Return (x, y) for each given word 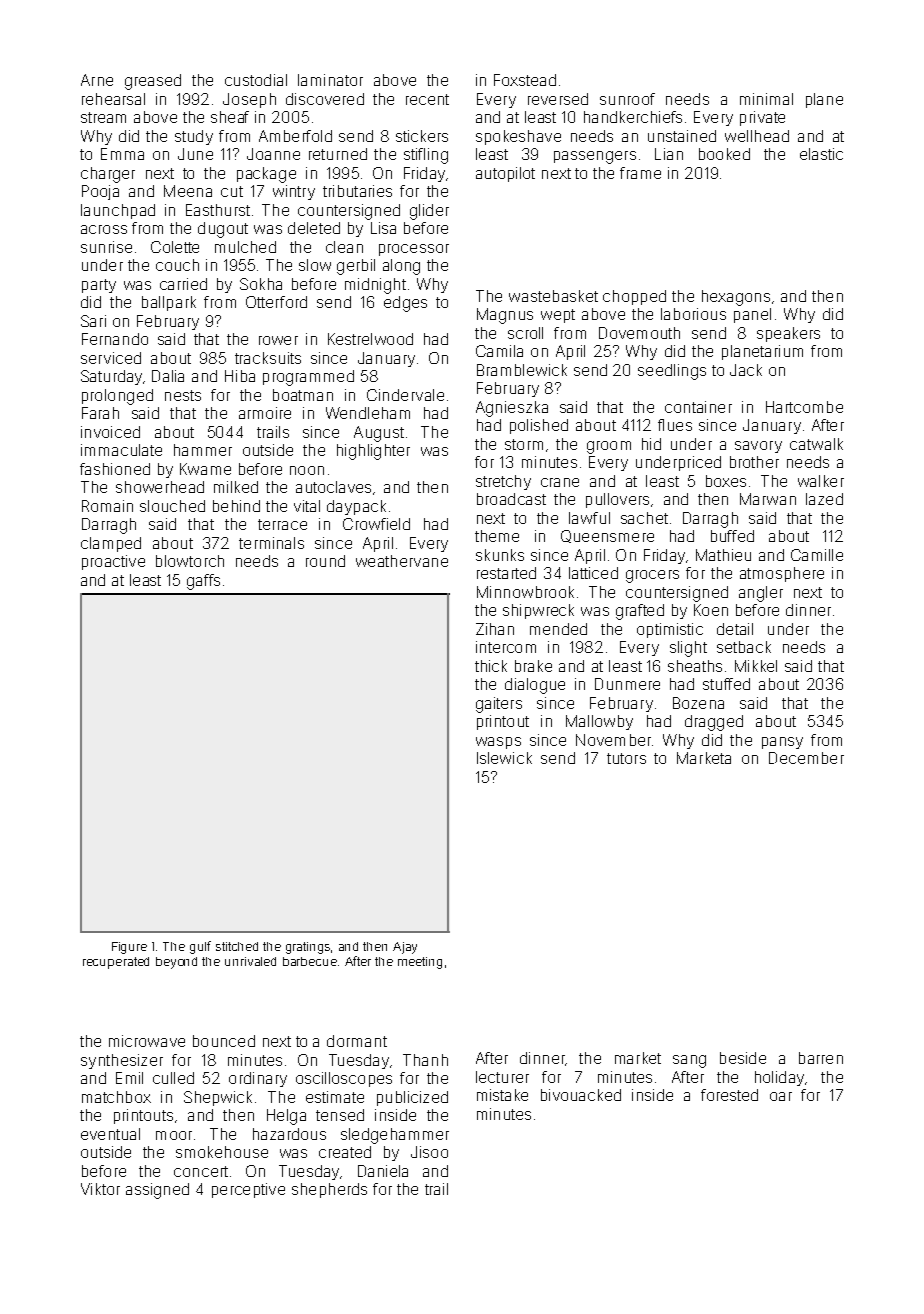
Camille (817, 555)
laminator (330, 80)
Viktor (100, 1189)
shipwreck (538, 611)
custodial (256, 80)
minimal (766, 99)
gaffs (203, 582)
